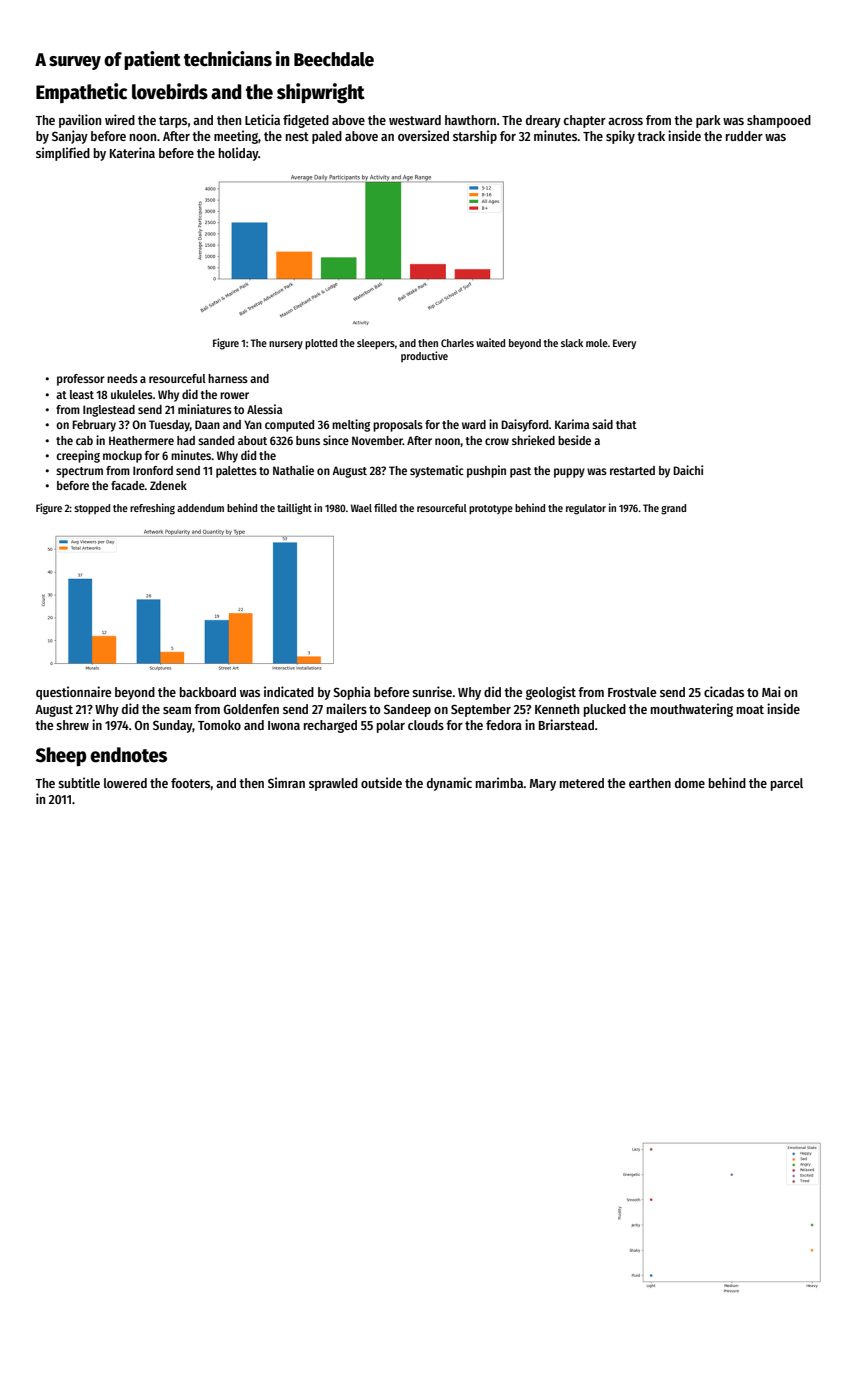 The width and height of the screenshot is (849, 1400). Describe the element at coordinates (128, 485) in the screenshot. I see `facade` at that location.
